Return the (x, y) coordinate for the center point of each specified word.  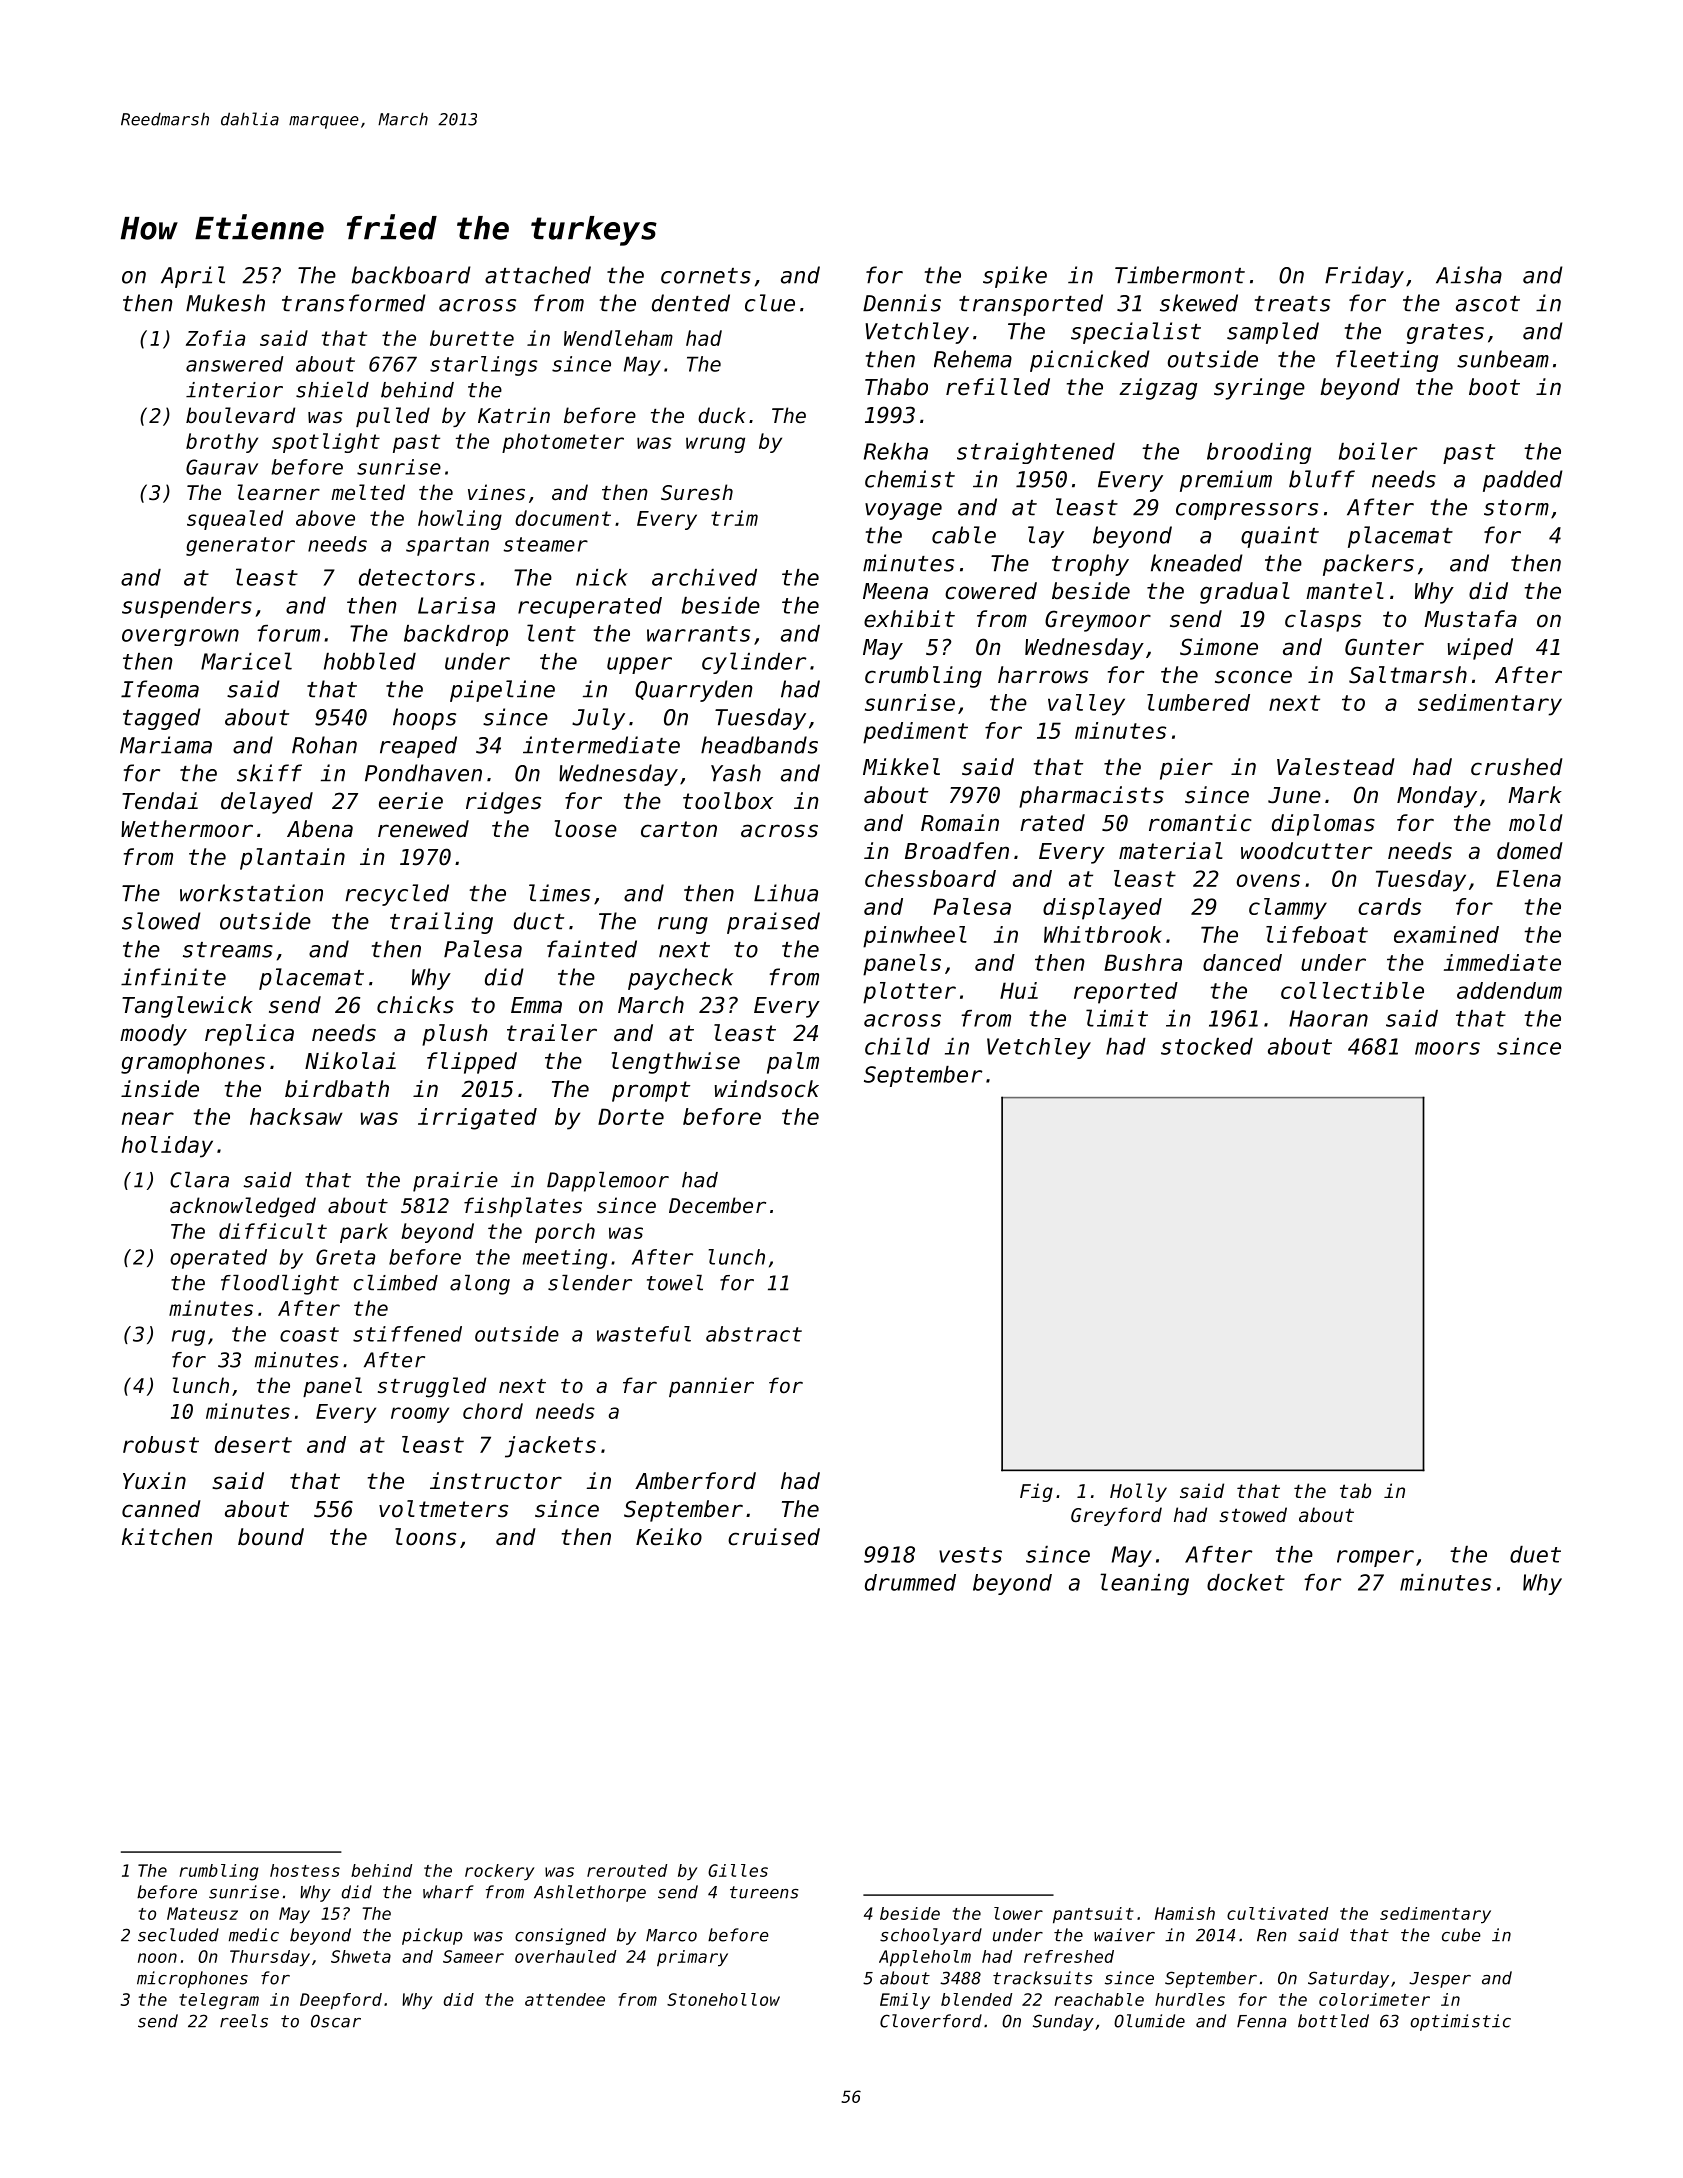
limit (1117, 1018)
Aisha (1469, 275)
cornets (706, 276)
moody (153, 1035)
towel (675, 1283)
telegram (219, 2001)
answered (235, 364)
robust (161, 1444)
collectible (1352, 990)
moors (1447, 1048)
